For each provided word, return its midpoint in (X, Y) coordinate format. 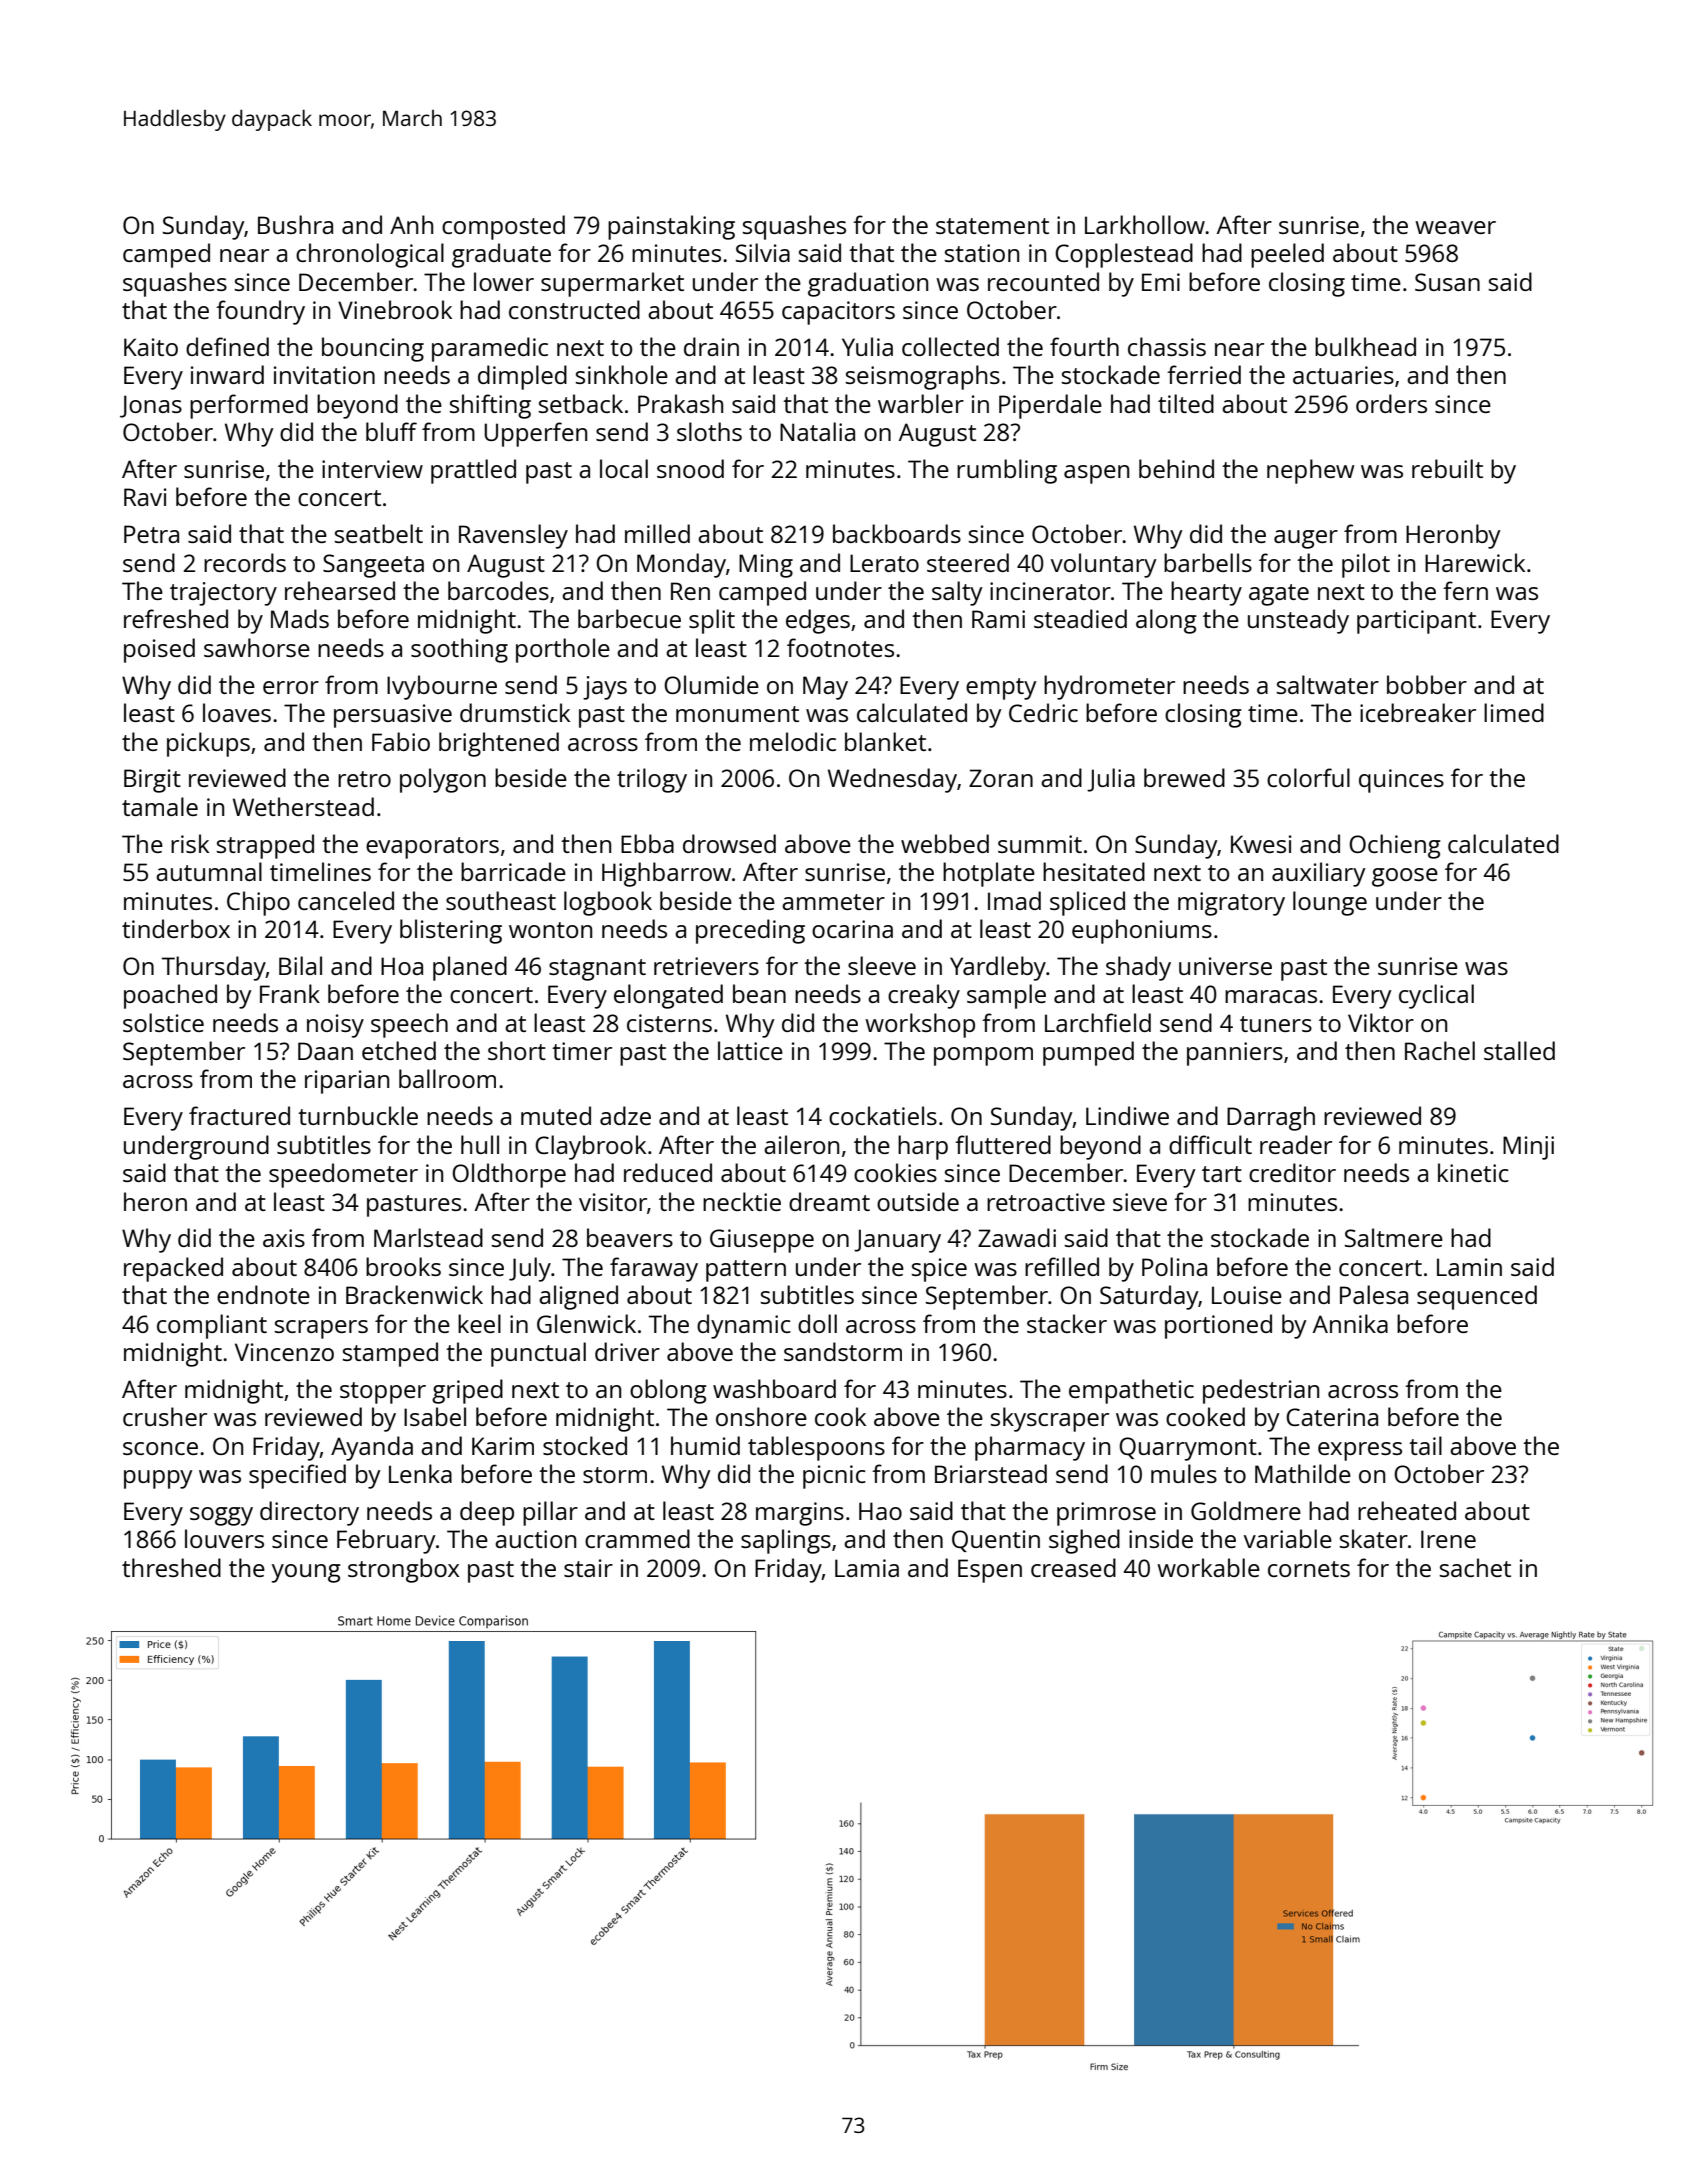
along (1166, 621)
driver (627, 1351)
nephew (1311, 471)
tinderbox (176, 928)
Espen (990, 1571)
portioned (1218, 1326)
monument (737, 714)
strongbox (403, 1570)
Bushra (295, 224)
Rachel (1440, 1050)
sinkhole (622, 374)
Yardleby (998, 968)
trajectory (223, 594)
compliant (212, 1326)
